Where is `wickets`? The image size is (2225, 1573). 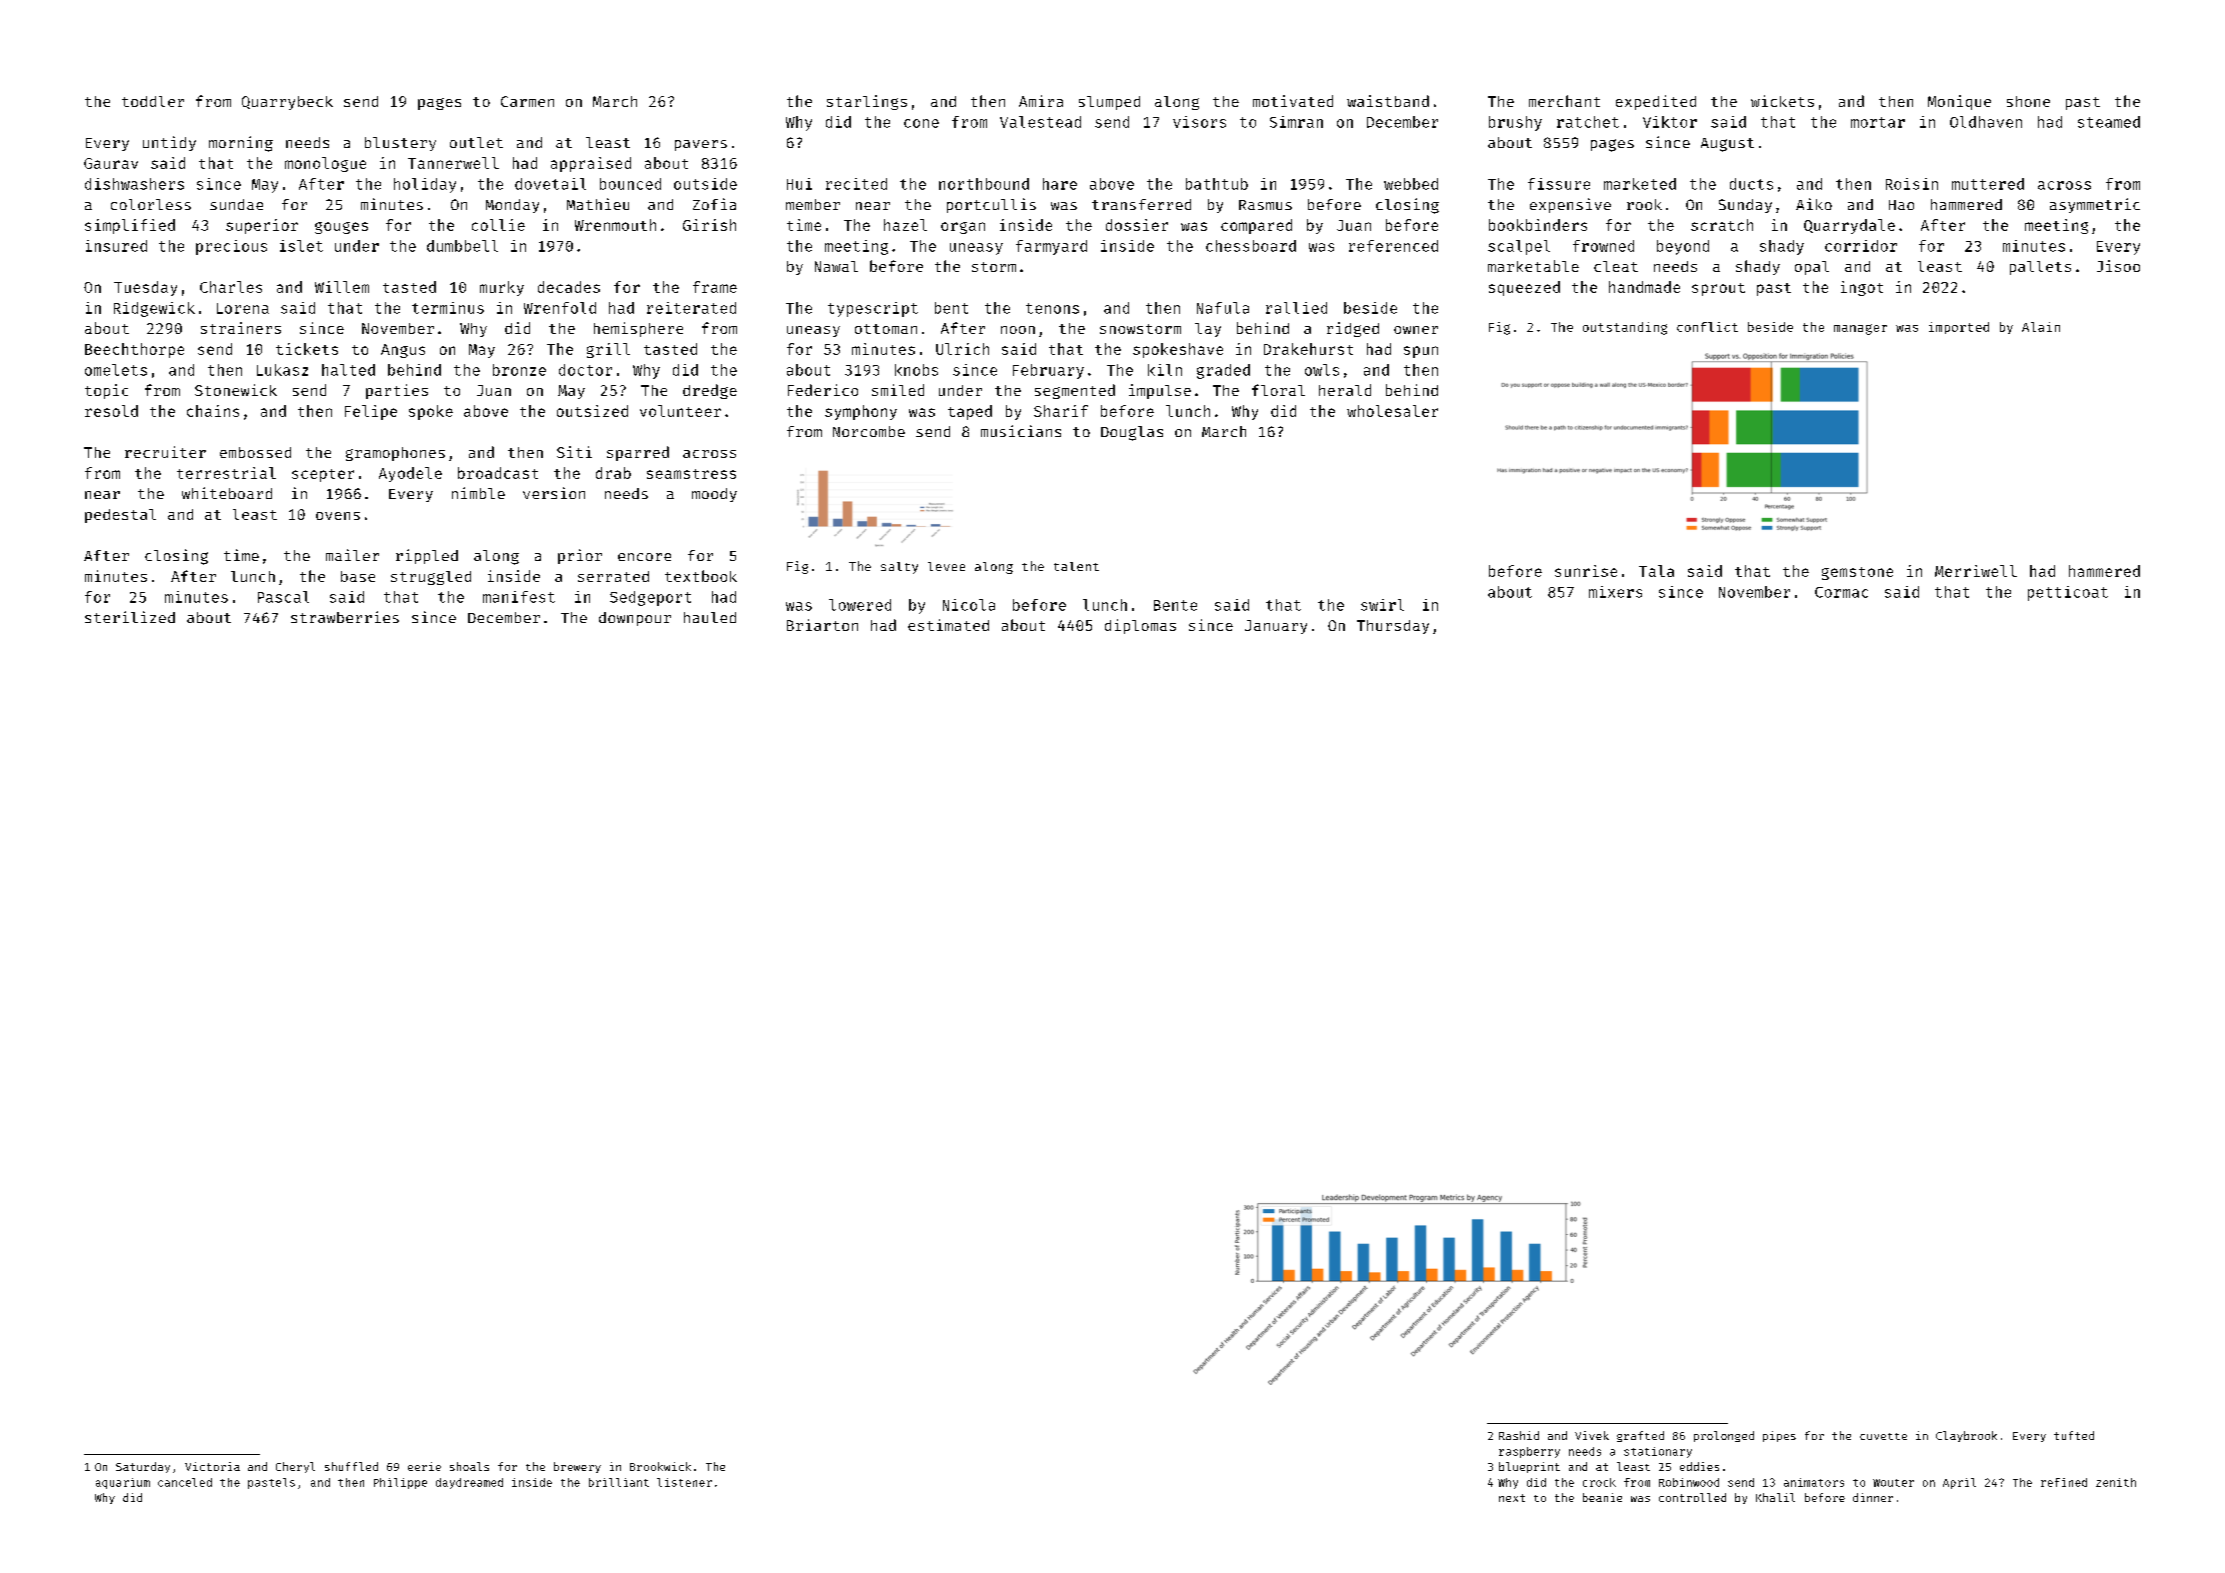
wickets is located at coordinates (1782, 101).
